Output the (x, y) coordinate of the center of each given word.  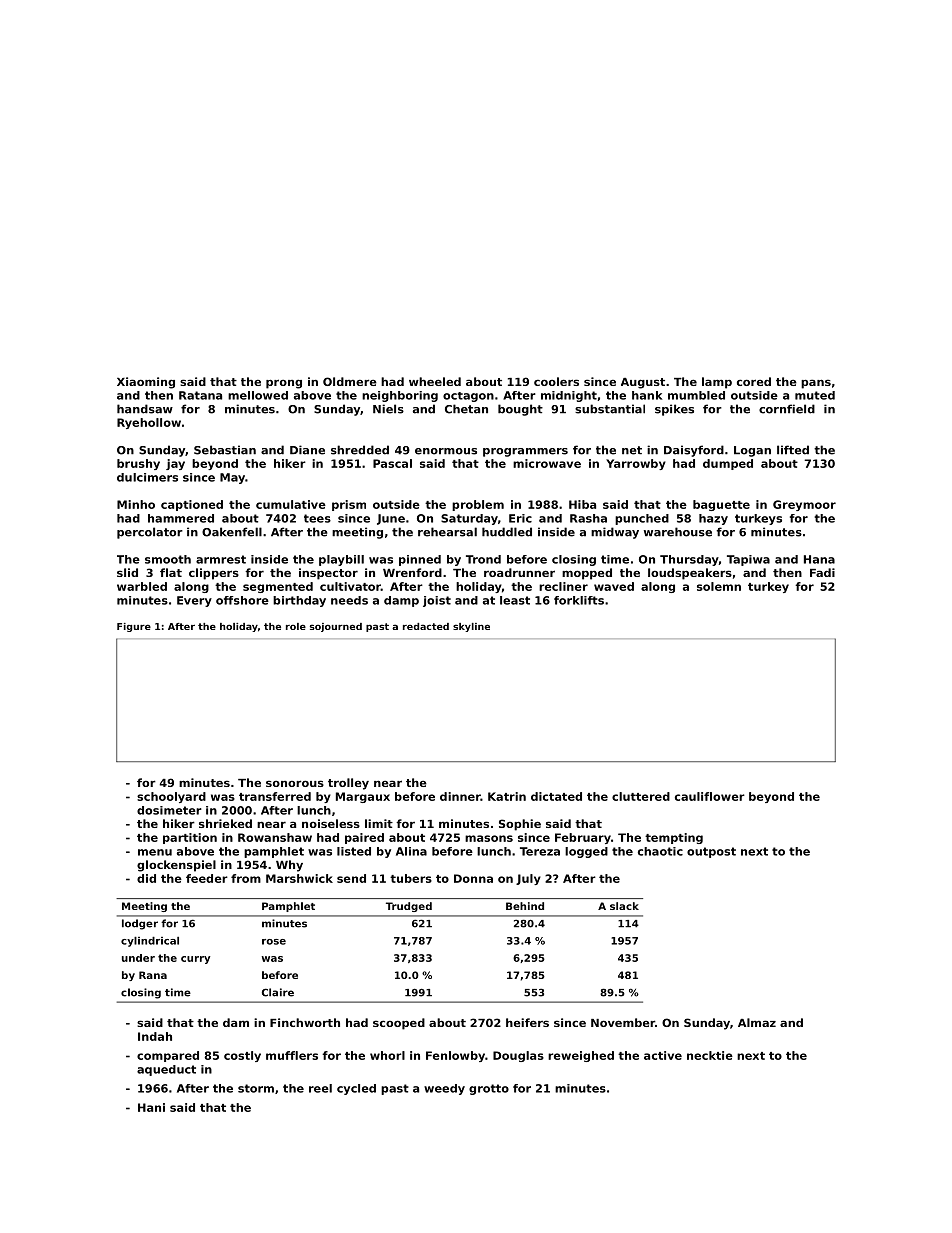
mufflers (292, 1055)
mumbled (696, 395)
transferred (275, 796)
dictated (556, 796)
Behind (525, 906)
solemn (719, 586)
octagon (468, 397)
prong (284, 384)
